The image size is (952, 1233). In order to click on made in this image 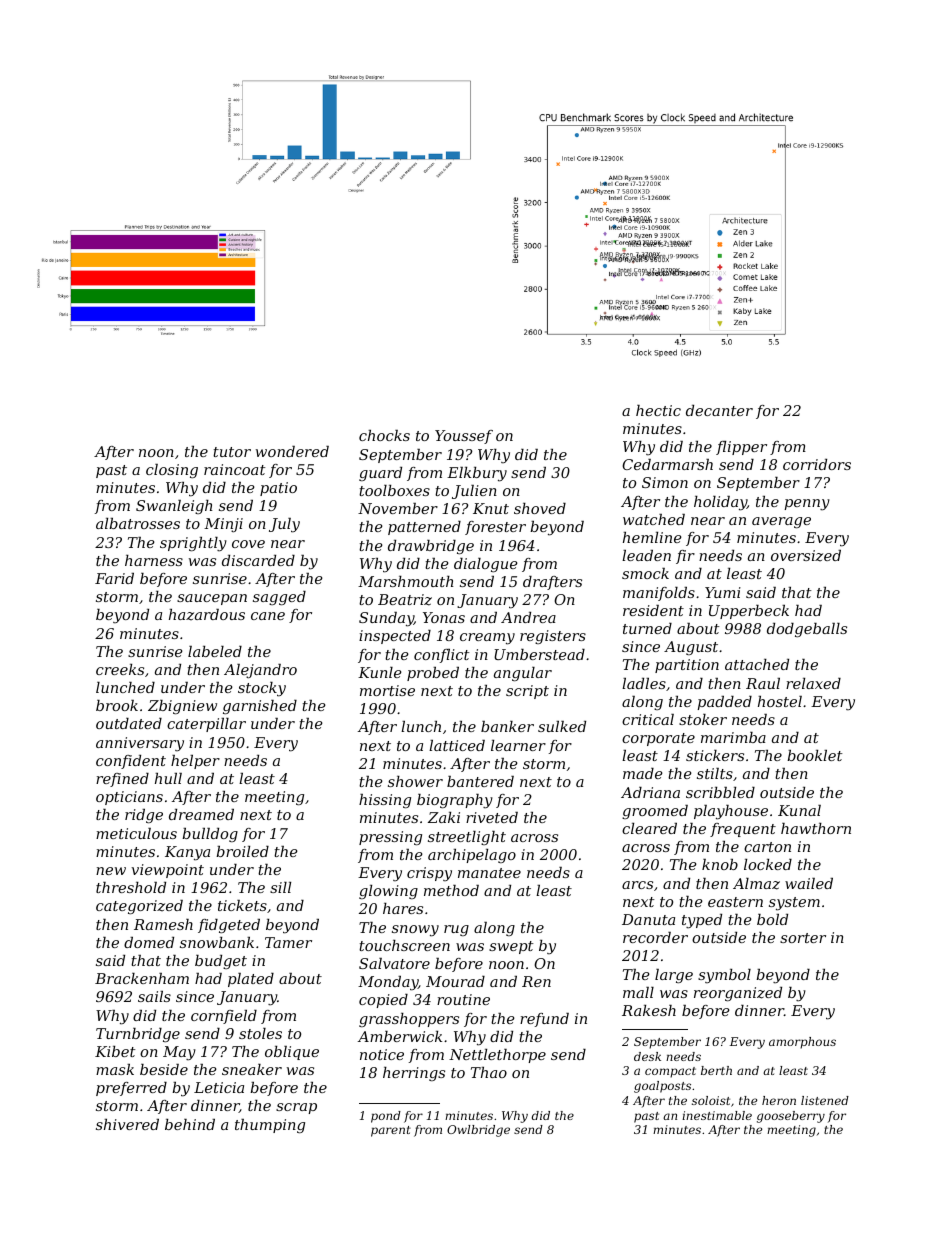, I will do `click(643, 773)`.
